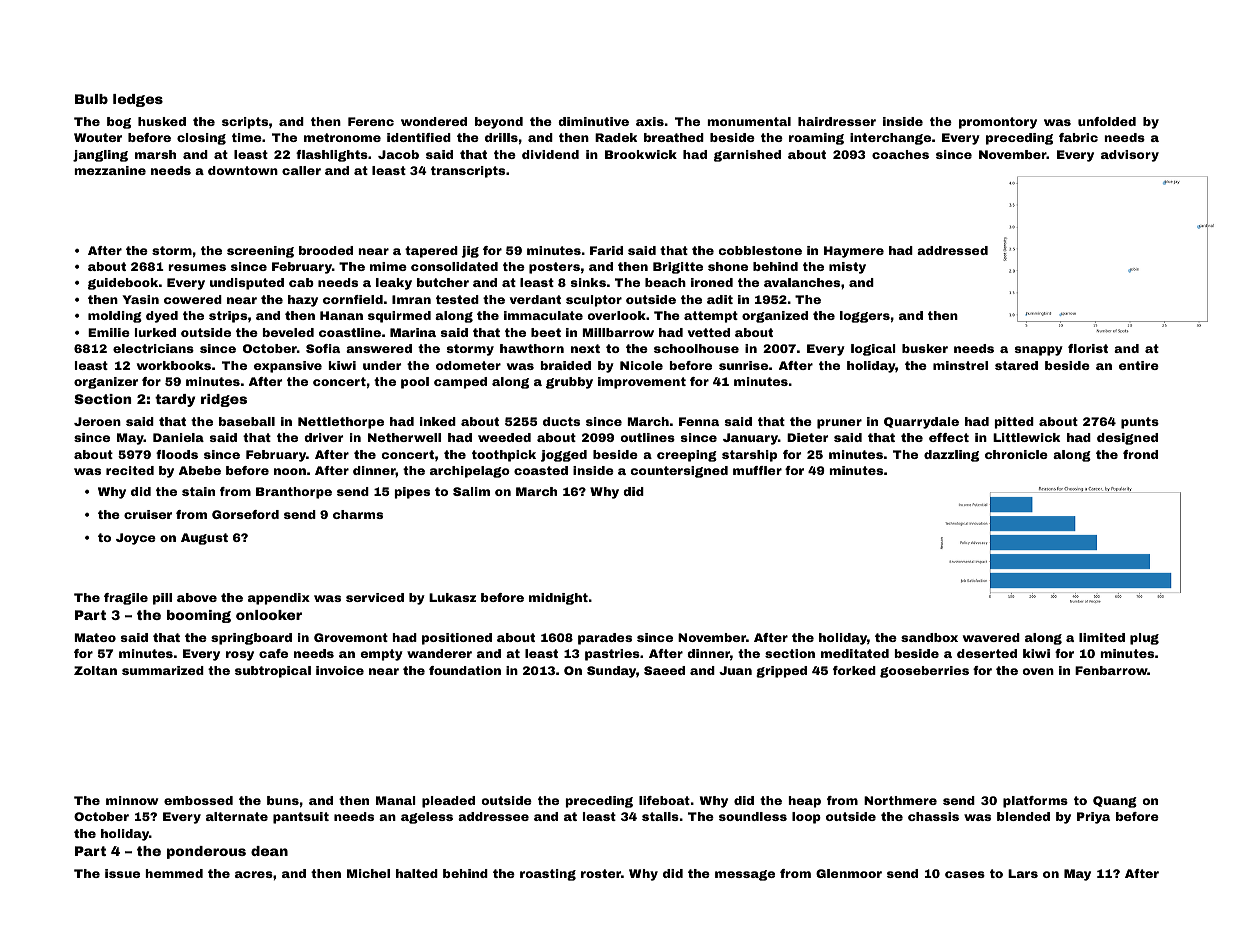 Image resolution: width=1233 pixels, height=952 pixels. What do you see at coordinates (642, 383) in the document?
I see `improvement` at bounding box center [642, 383].
